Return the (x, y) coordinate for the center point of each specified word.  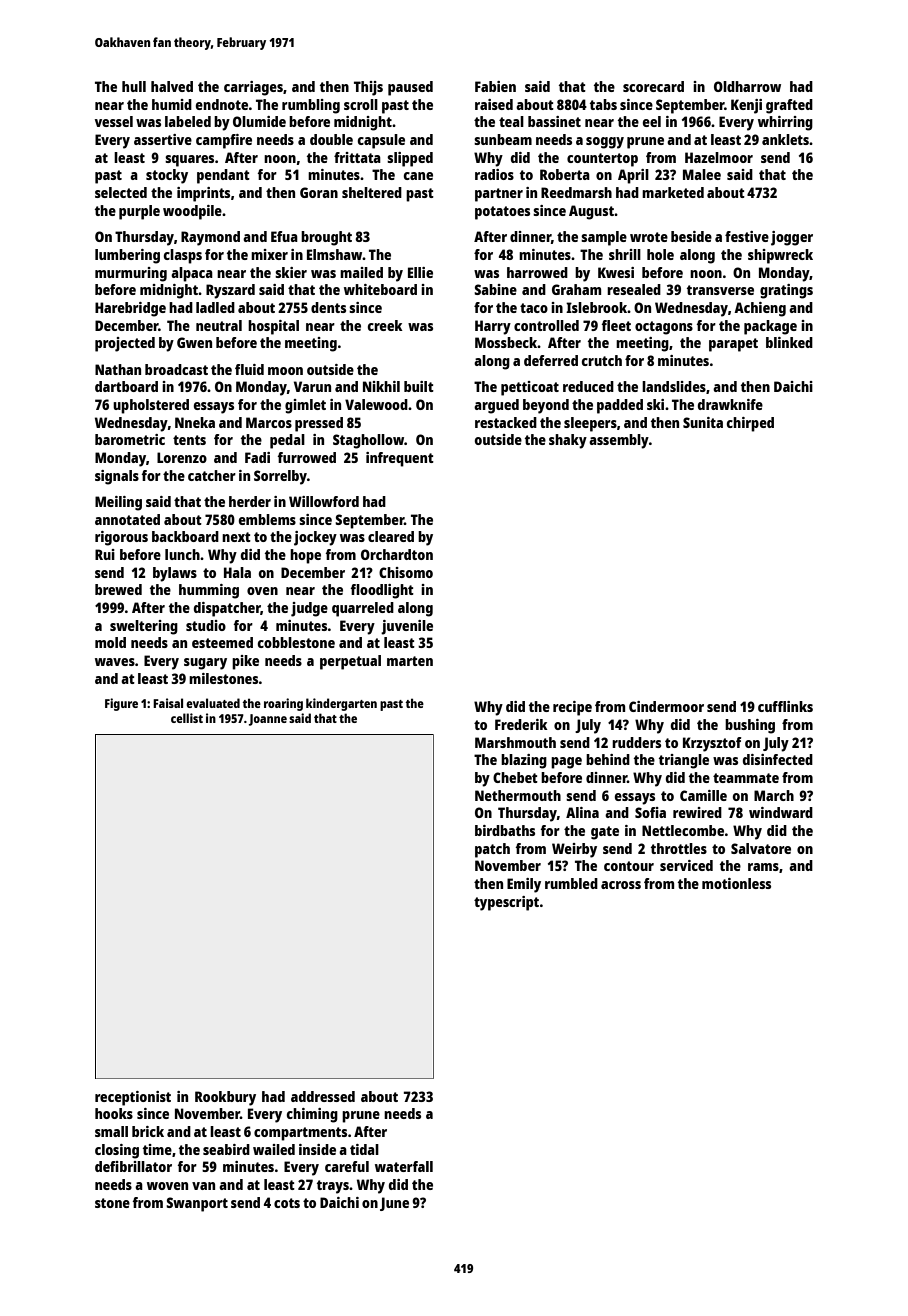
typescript (506, 903)
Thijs (368, 88)
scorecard (653, 86)
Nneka (195, 422)
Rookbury (225, 1098)
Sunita (703, 422)
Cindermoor (666, 706)
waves (115, 662)
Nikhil (381, 386)
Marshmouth (515, 742)
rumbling (311, 106)
